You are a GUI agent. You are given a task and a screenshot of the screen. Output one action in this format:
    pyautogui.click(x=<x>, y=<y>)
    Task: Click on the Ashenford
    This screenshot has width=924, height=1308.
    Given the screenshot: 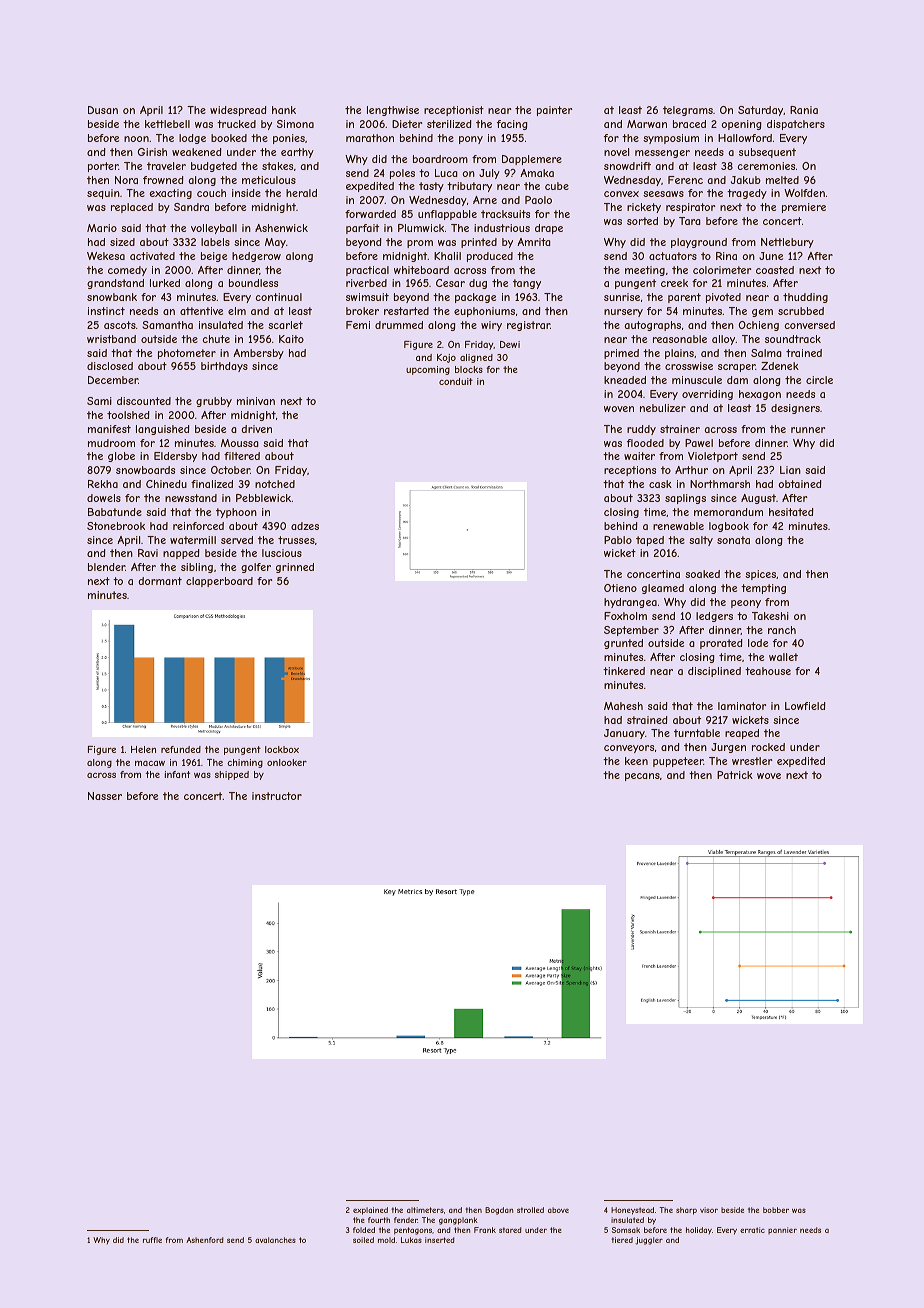 What is the action you would take?
    pyautogui.click(x=205, y=1240)
